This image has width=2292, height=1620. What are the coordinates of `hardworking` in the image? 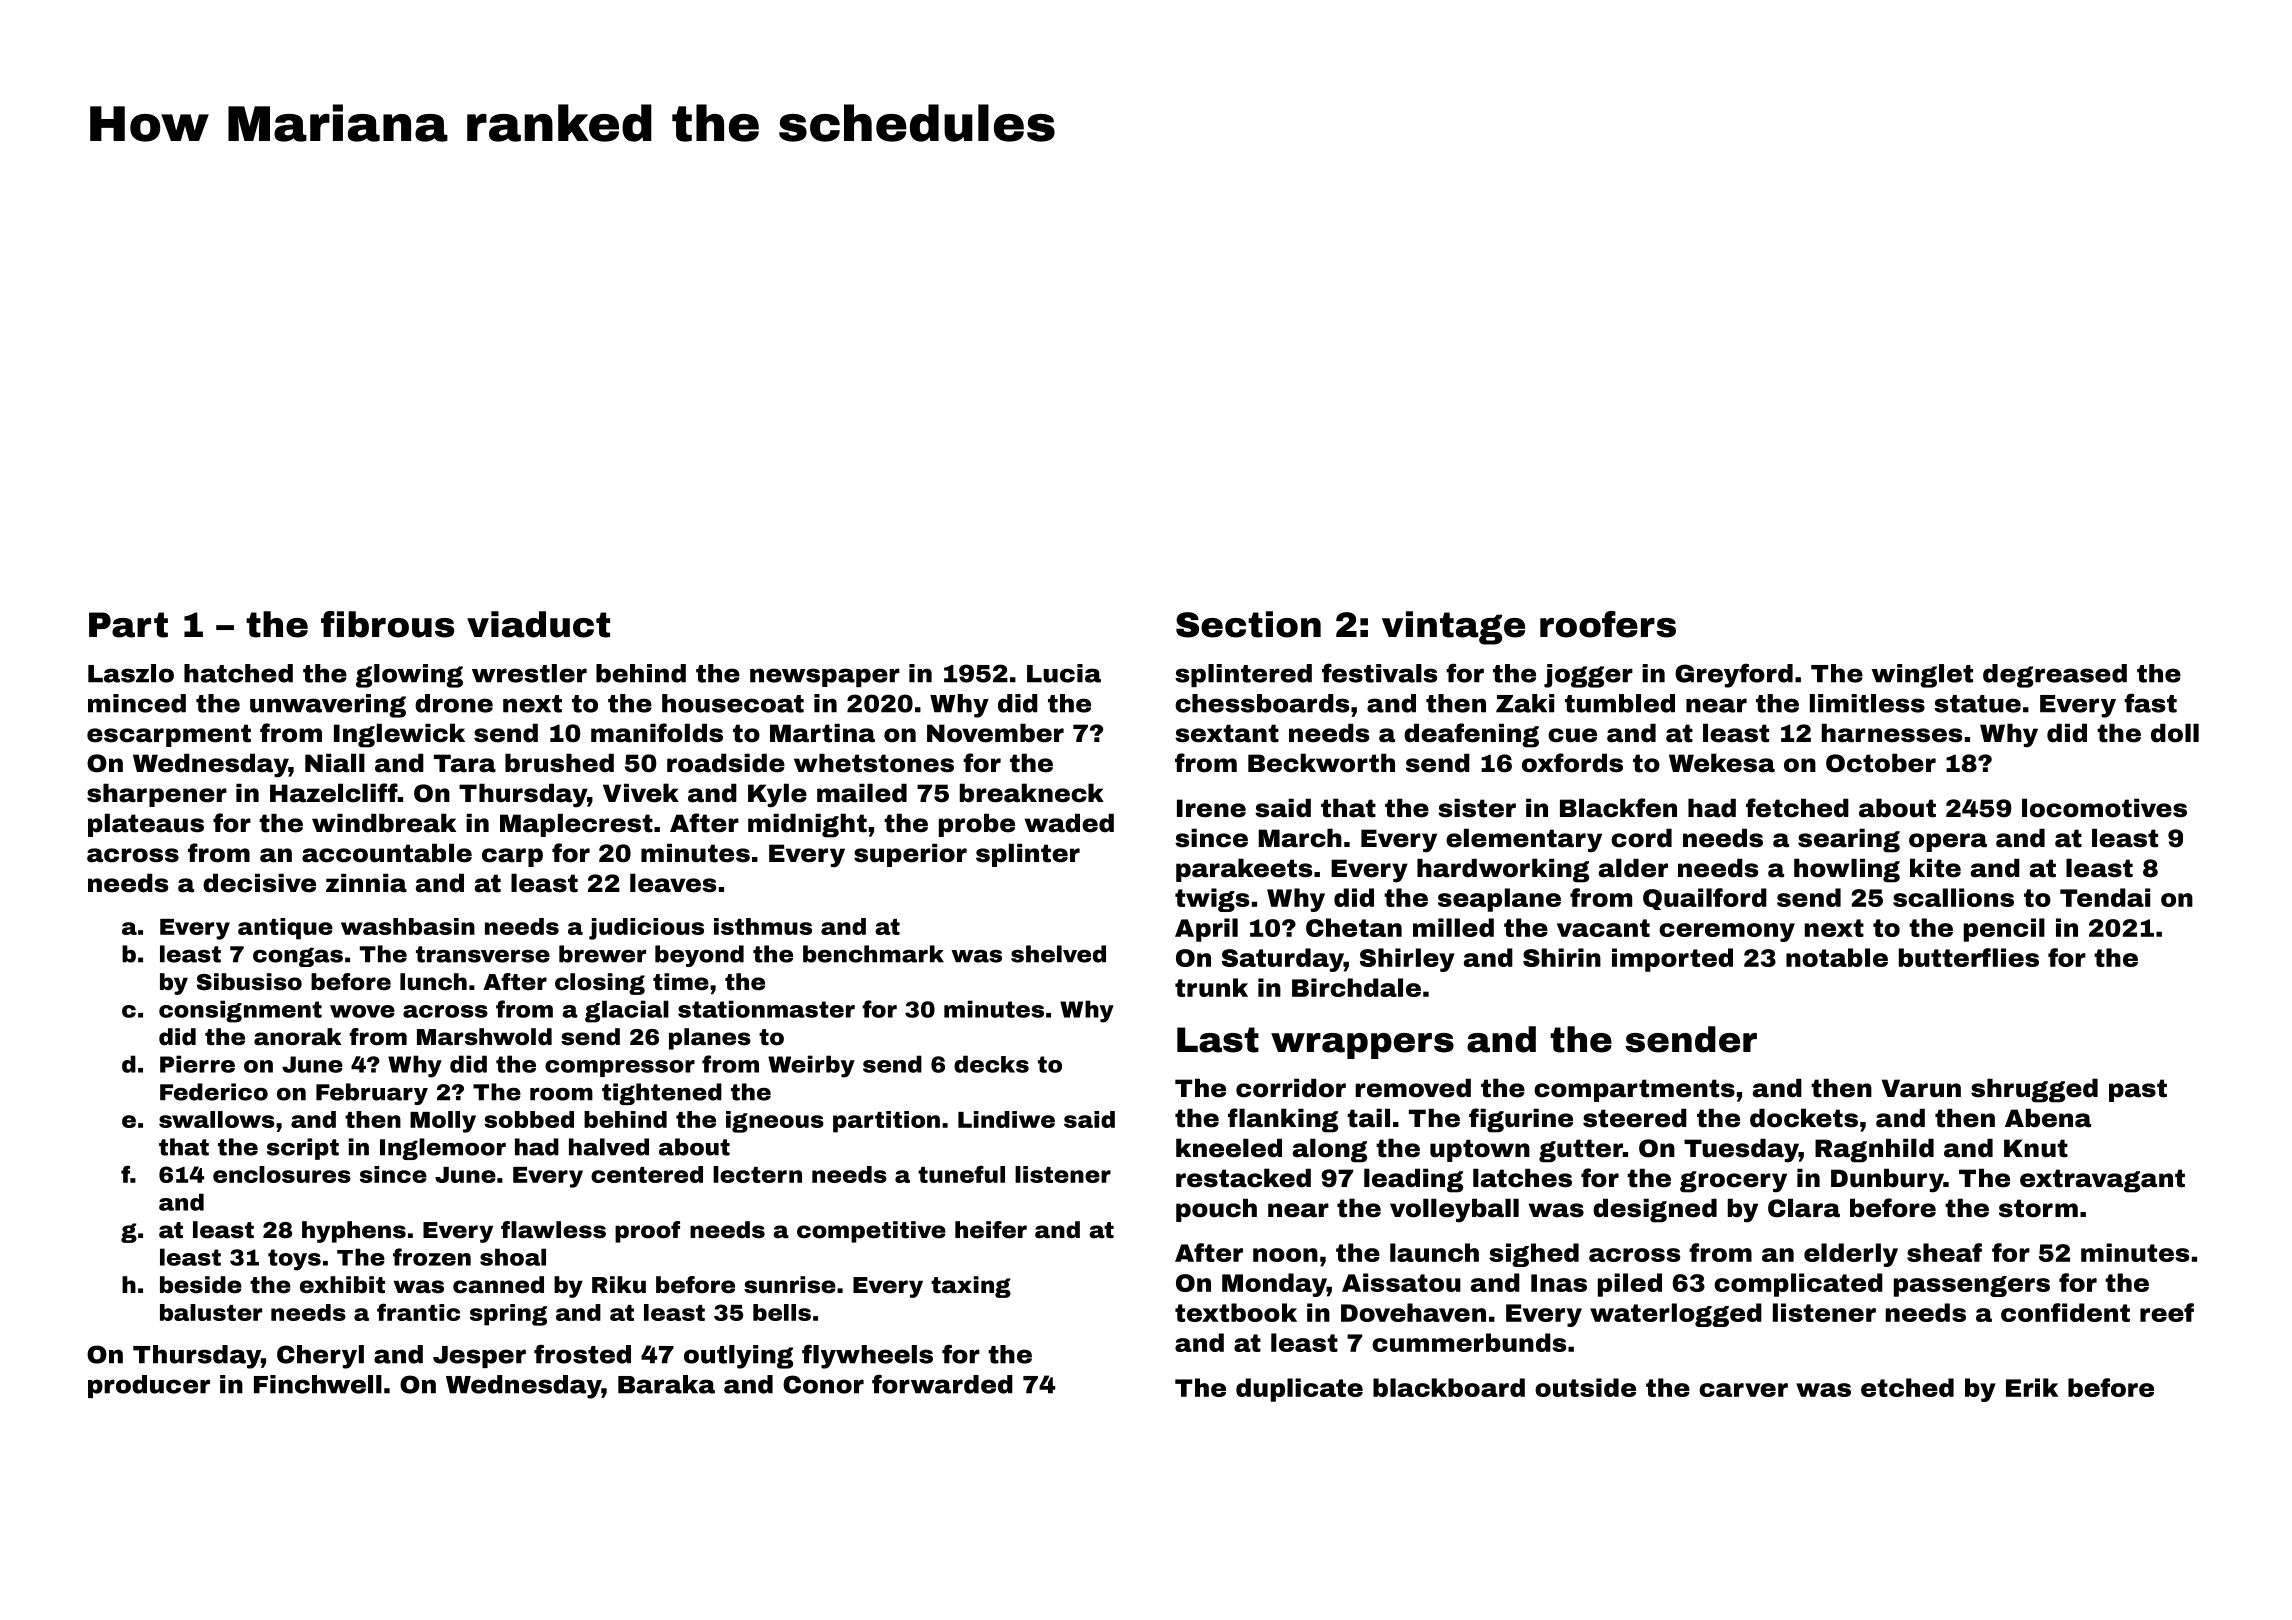 It's located at (1503, 870).
